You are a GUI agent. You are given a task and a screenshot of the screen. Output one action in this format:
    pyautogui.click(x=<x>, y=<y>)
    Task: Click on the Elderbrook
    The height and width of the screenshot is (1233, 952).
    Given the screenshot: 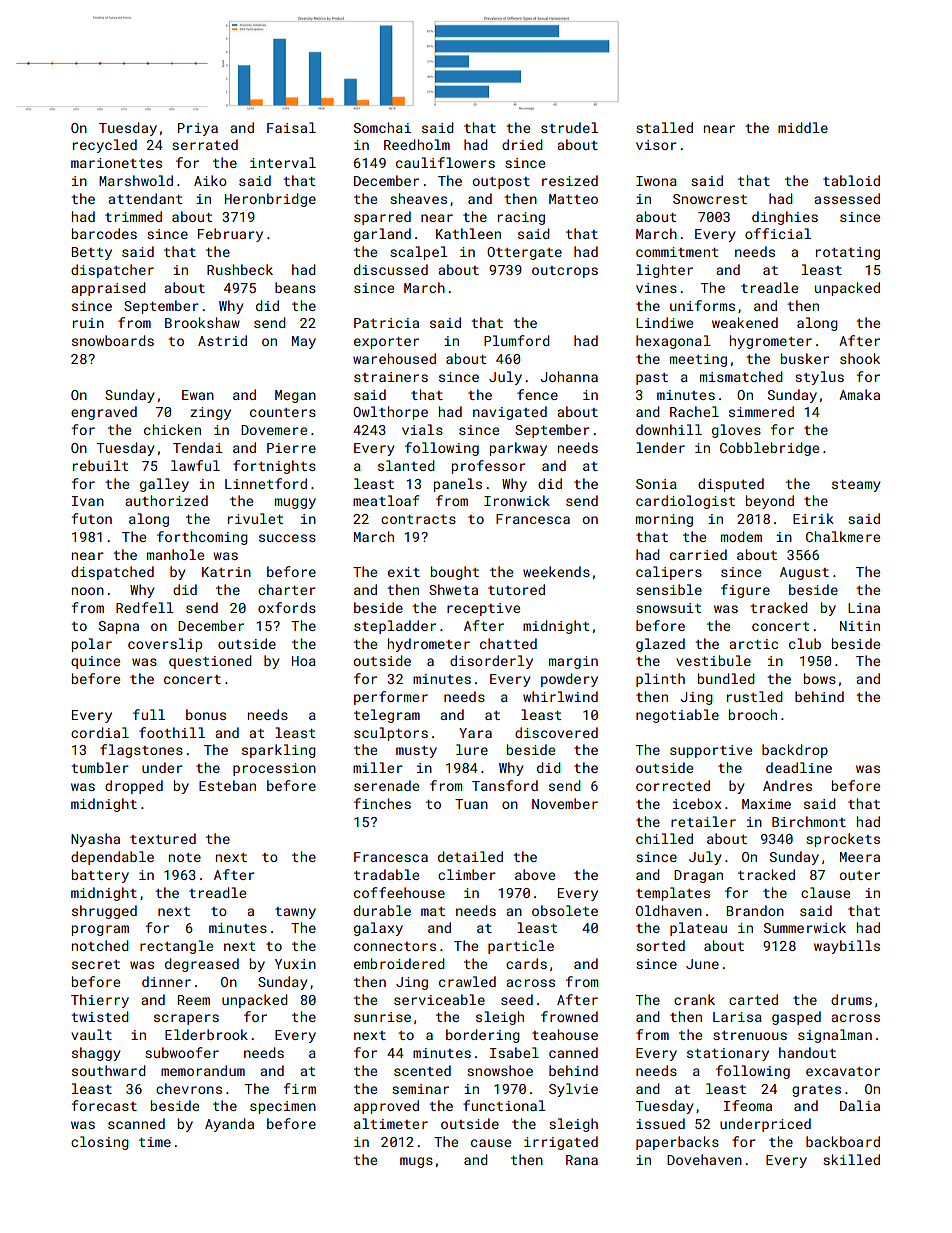 What is the action you would take?
    pyautogui.click(x=206, y=1034)
